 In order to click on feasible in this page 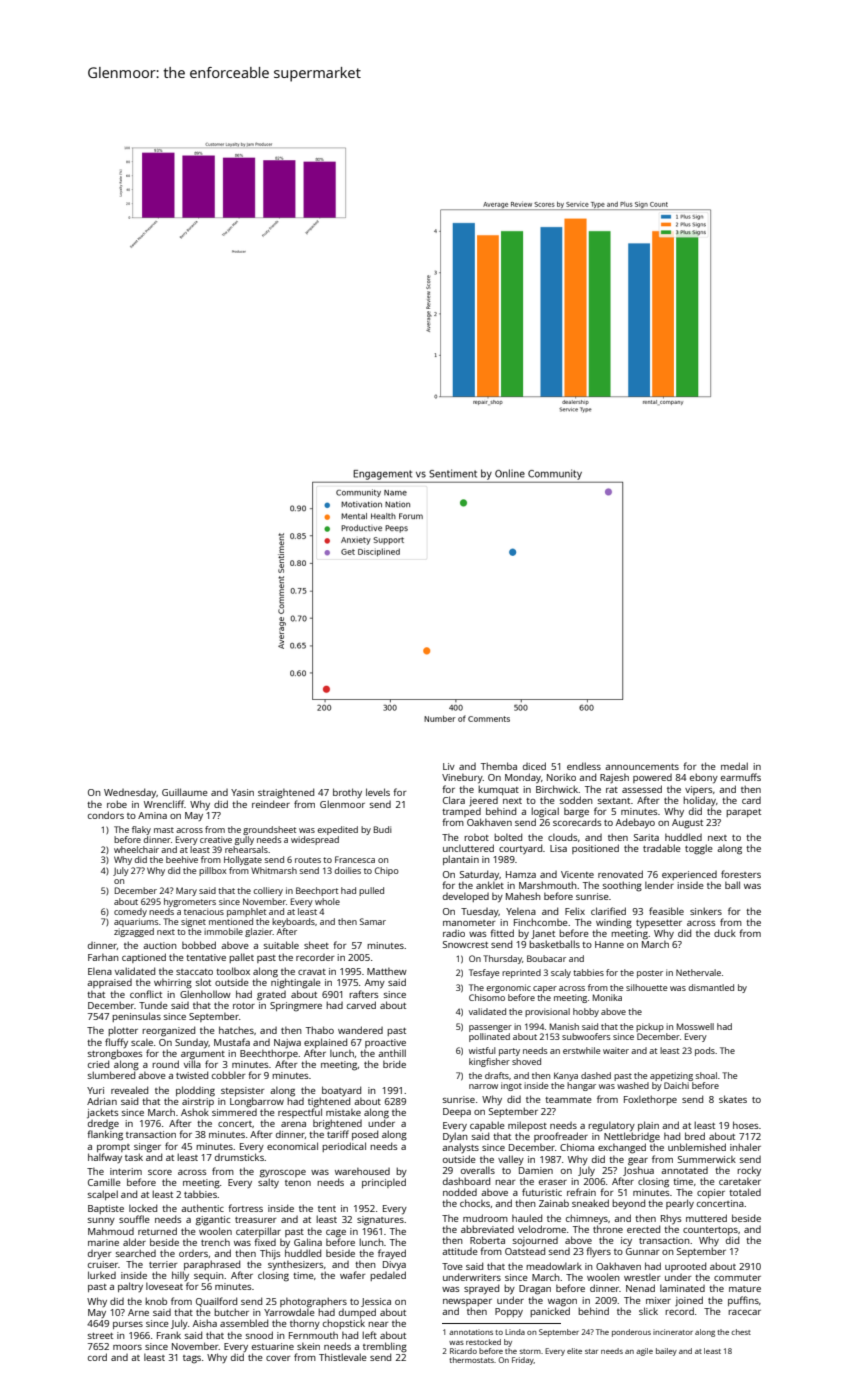, I will do `click(666, 911)`.
